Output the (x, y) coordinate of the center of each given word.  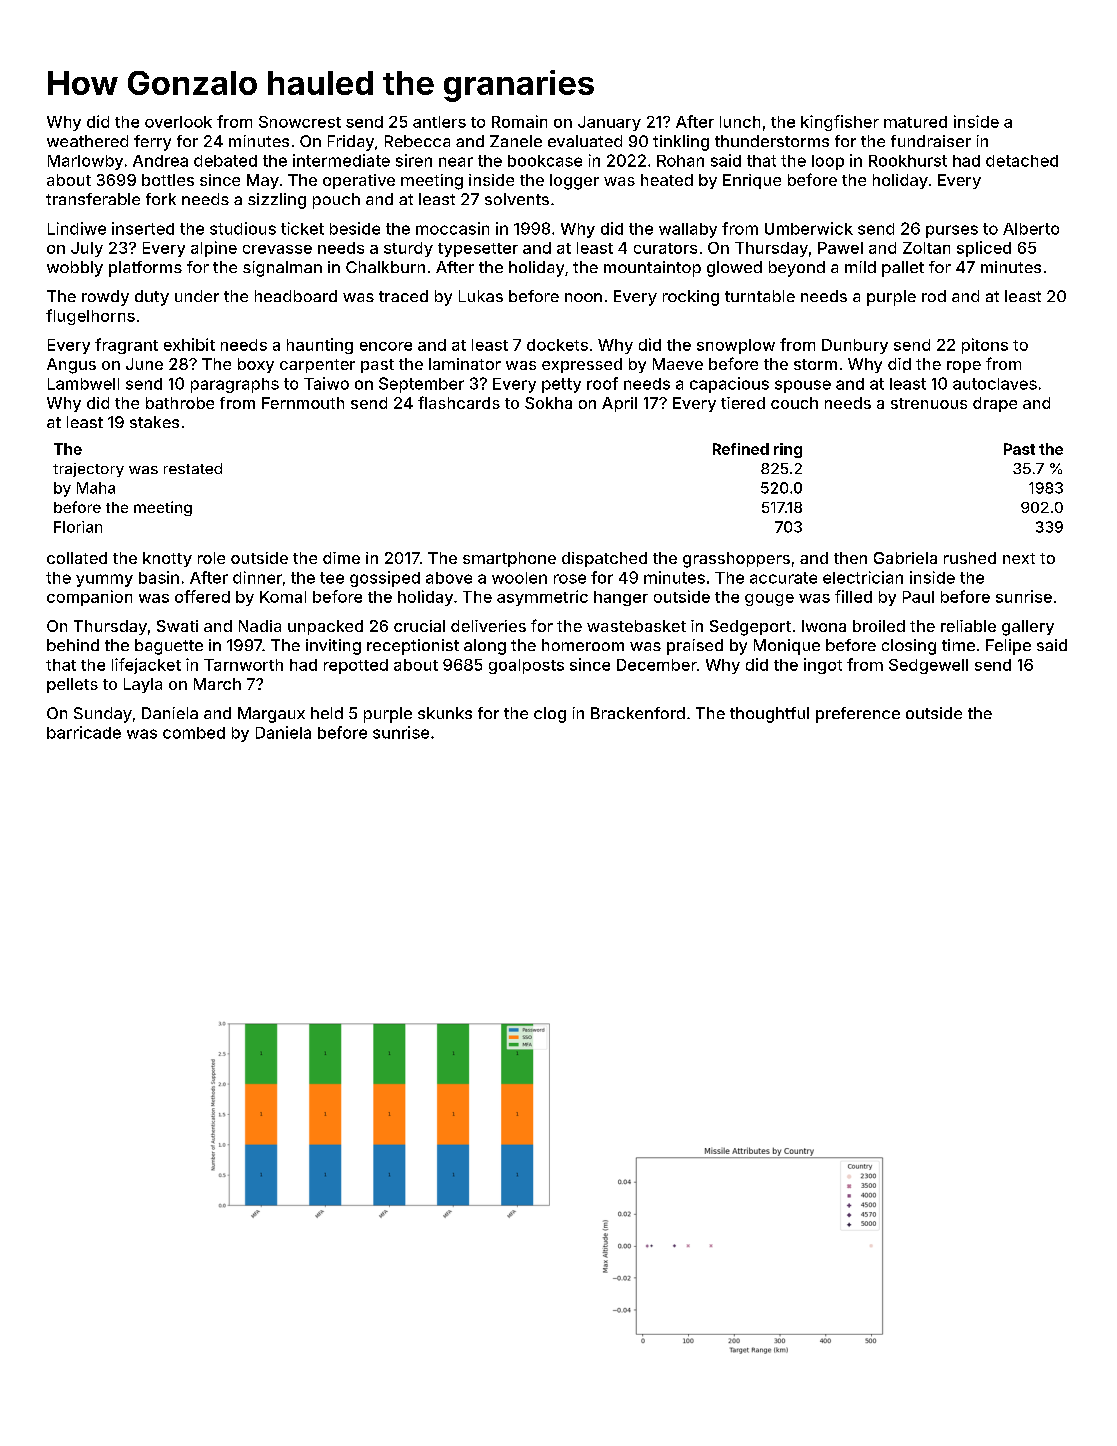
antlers (439, 122)
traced (403, 296)
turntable (760, 296)
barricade (84, 732)
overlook (178, 122)
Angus (71, 366)
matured (915, 122)
